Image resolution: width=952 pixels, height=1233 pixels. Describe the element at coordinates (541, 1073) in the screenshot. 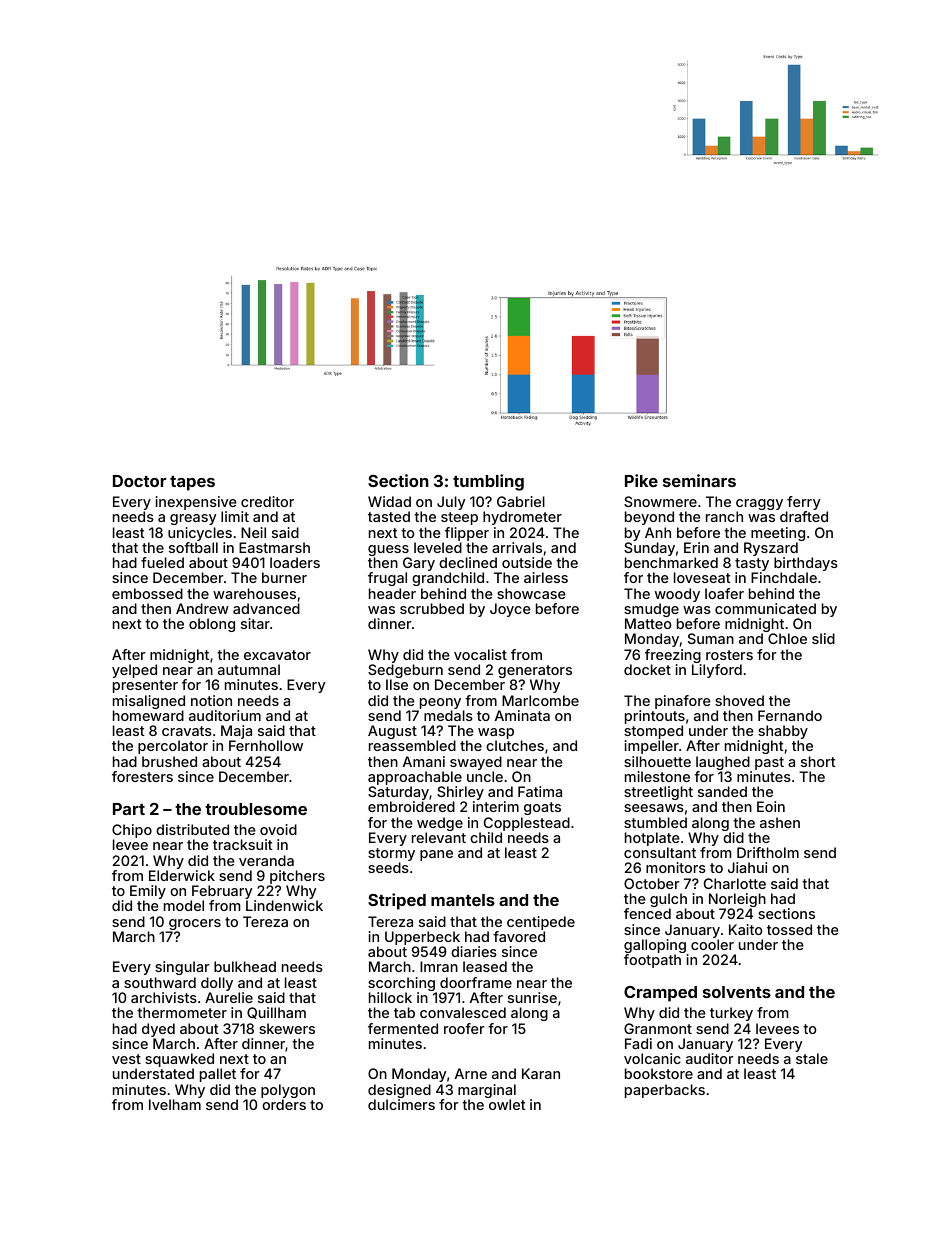

I see `Karan` at that location.
